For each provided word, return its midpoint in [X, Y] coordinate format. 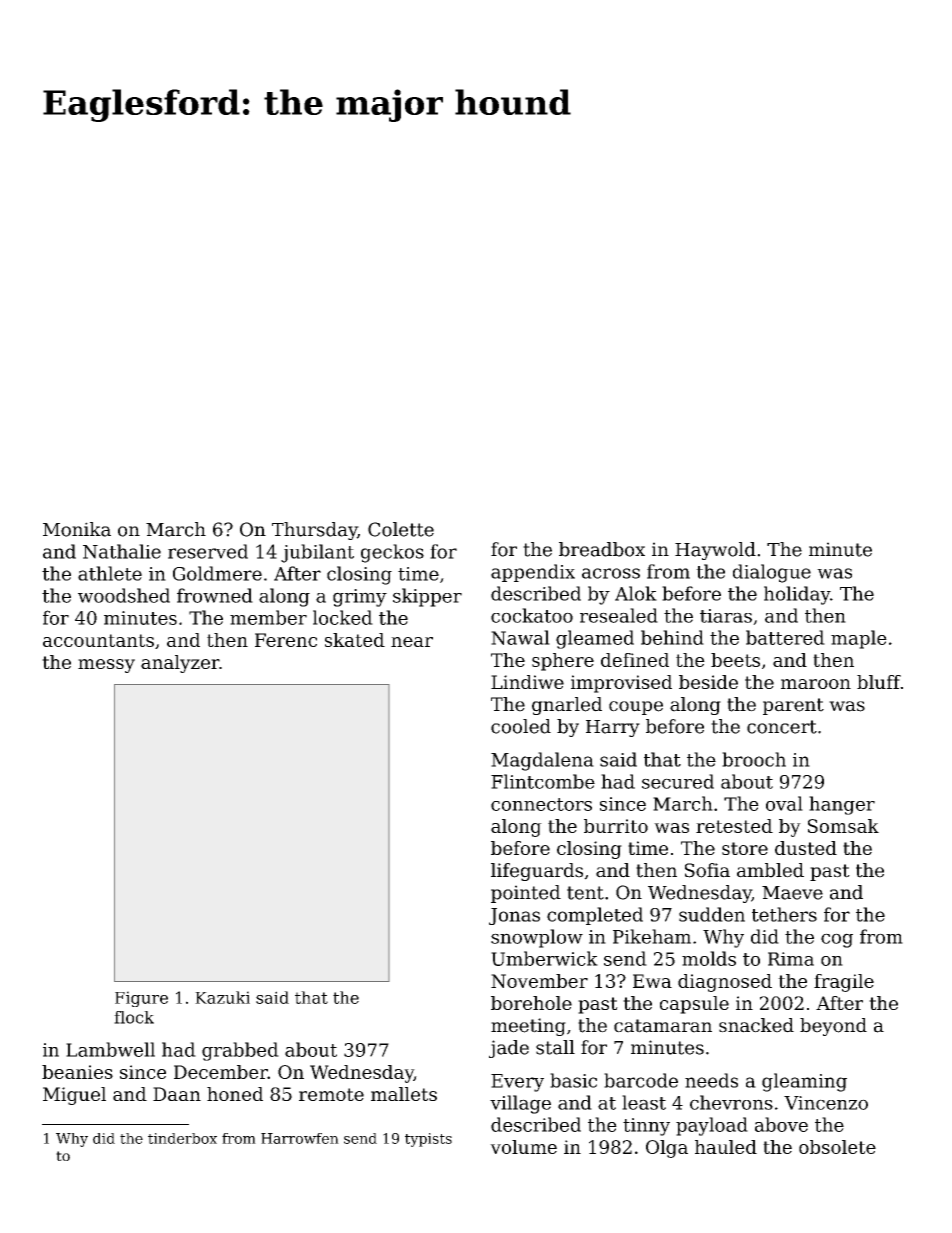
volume [523, 1147]
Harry [613, 728]
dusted [806, 848]
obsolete [837, 1147]
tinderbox [182, 1138]
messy [106, 666]
